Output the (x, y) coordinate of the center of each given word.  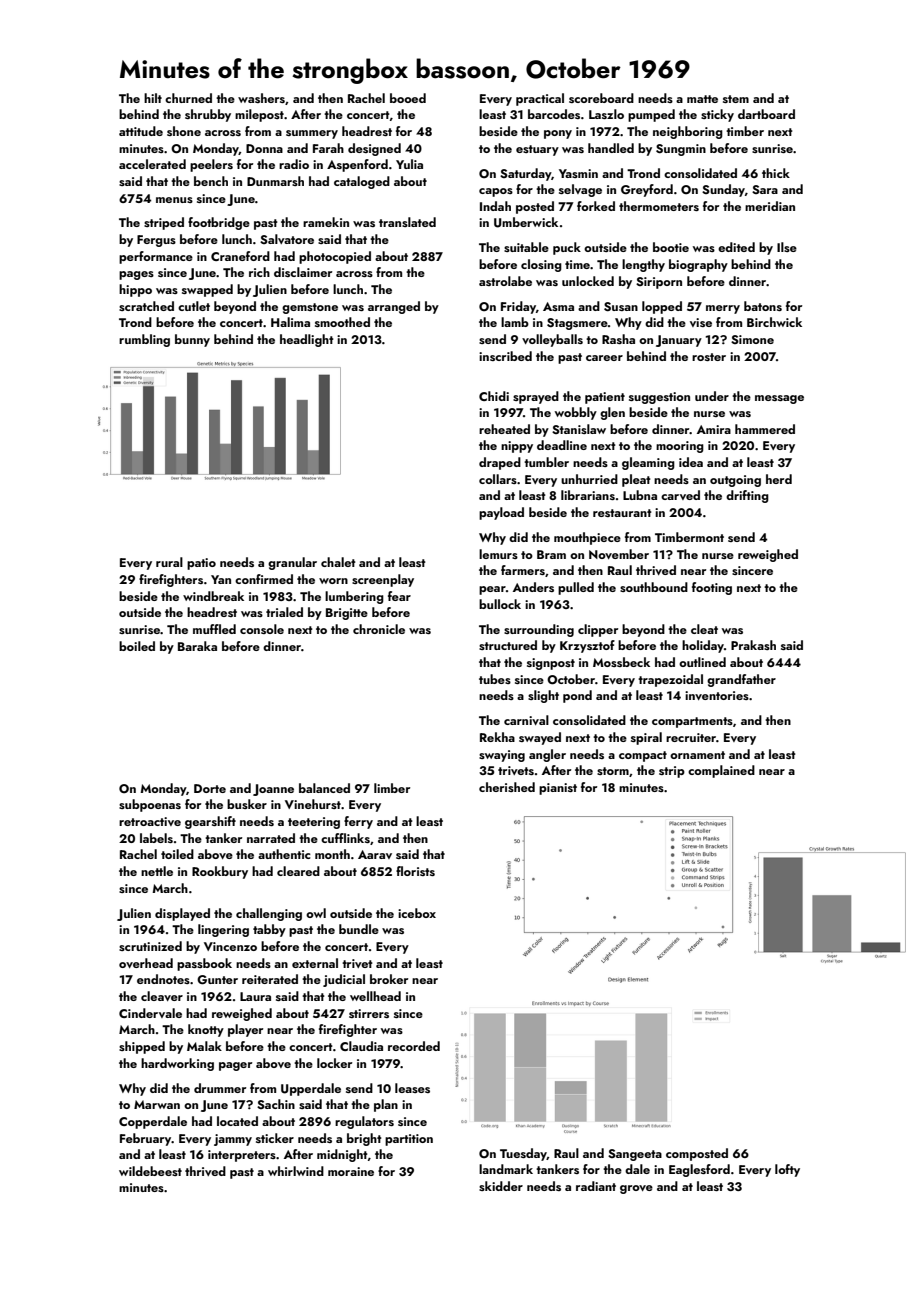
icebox (417, 913)
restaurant (622, 513)
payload (501, 513)
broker (389, 979)
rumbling (144, 340)
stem (736, 99)
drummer (220, 1088)
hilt (153, 98)
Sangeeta (635, 1155)
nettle (157, 871)
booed (408, 98)
